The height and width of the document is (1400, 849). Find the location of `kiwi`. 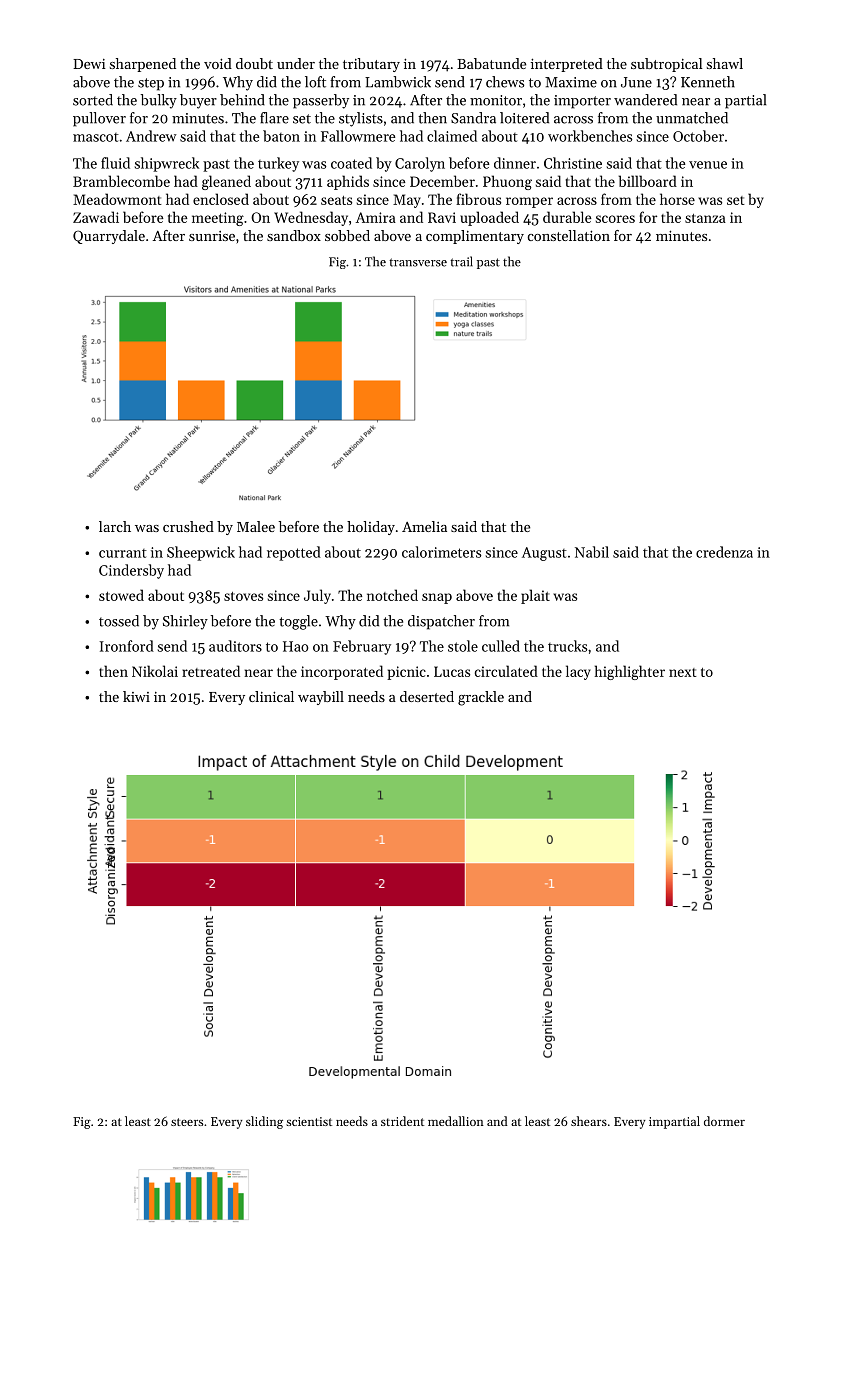

kiwi is located at coordinates (136, 696).
